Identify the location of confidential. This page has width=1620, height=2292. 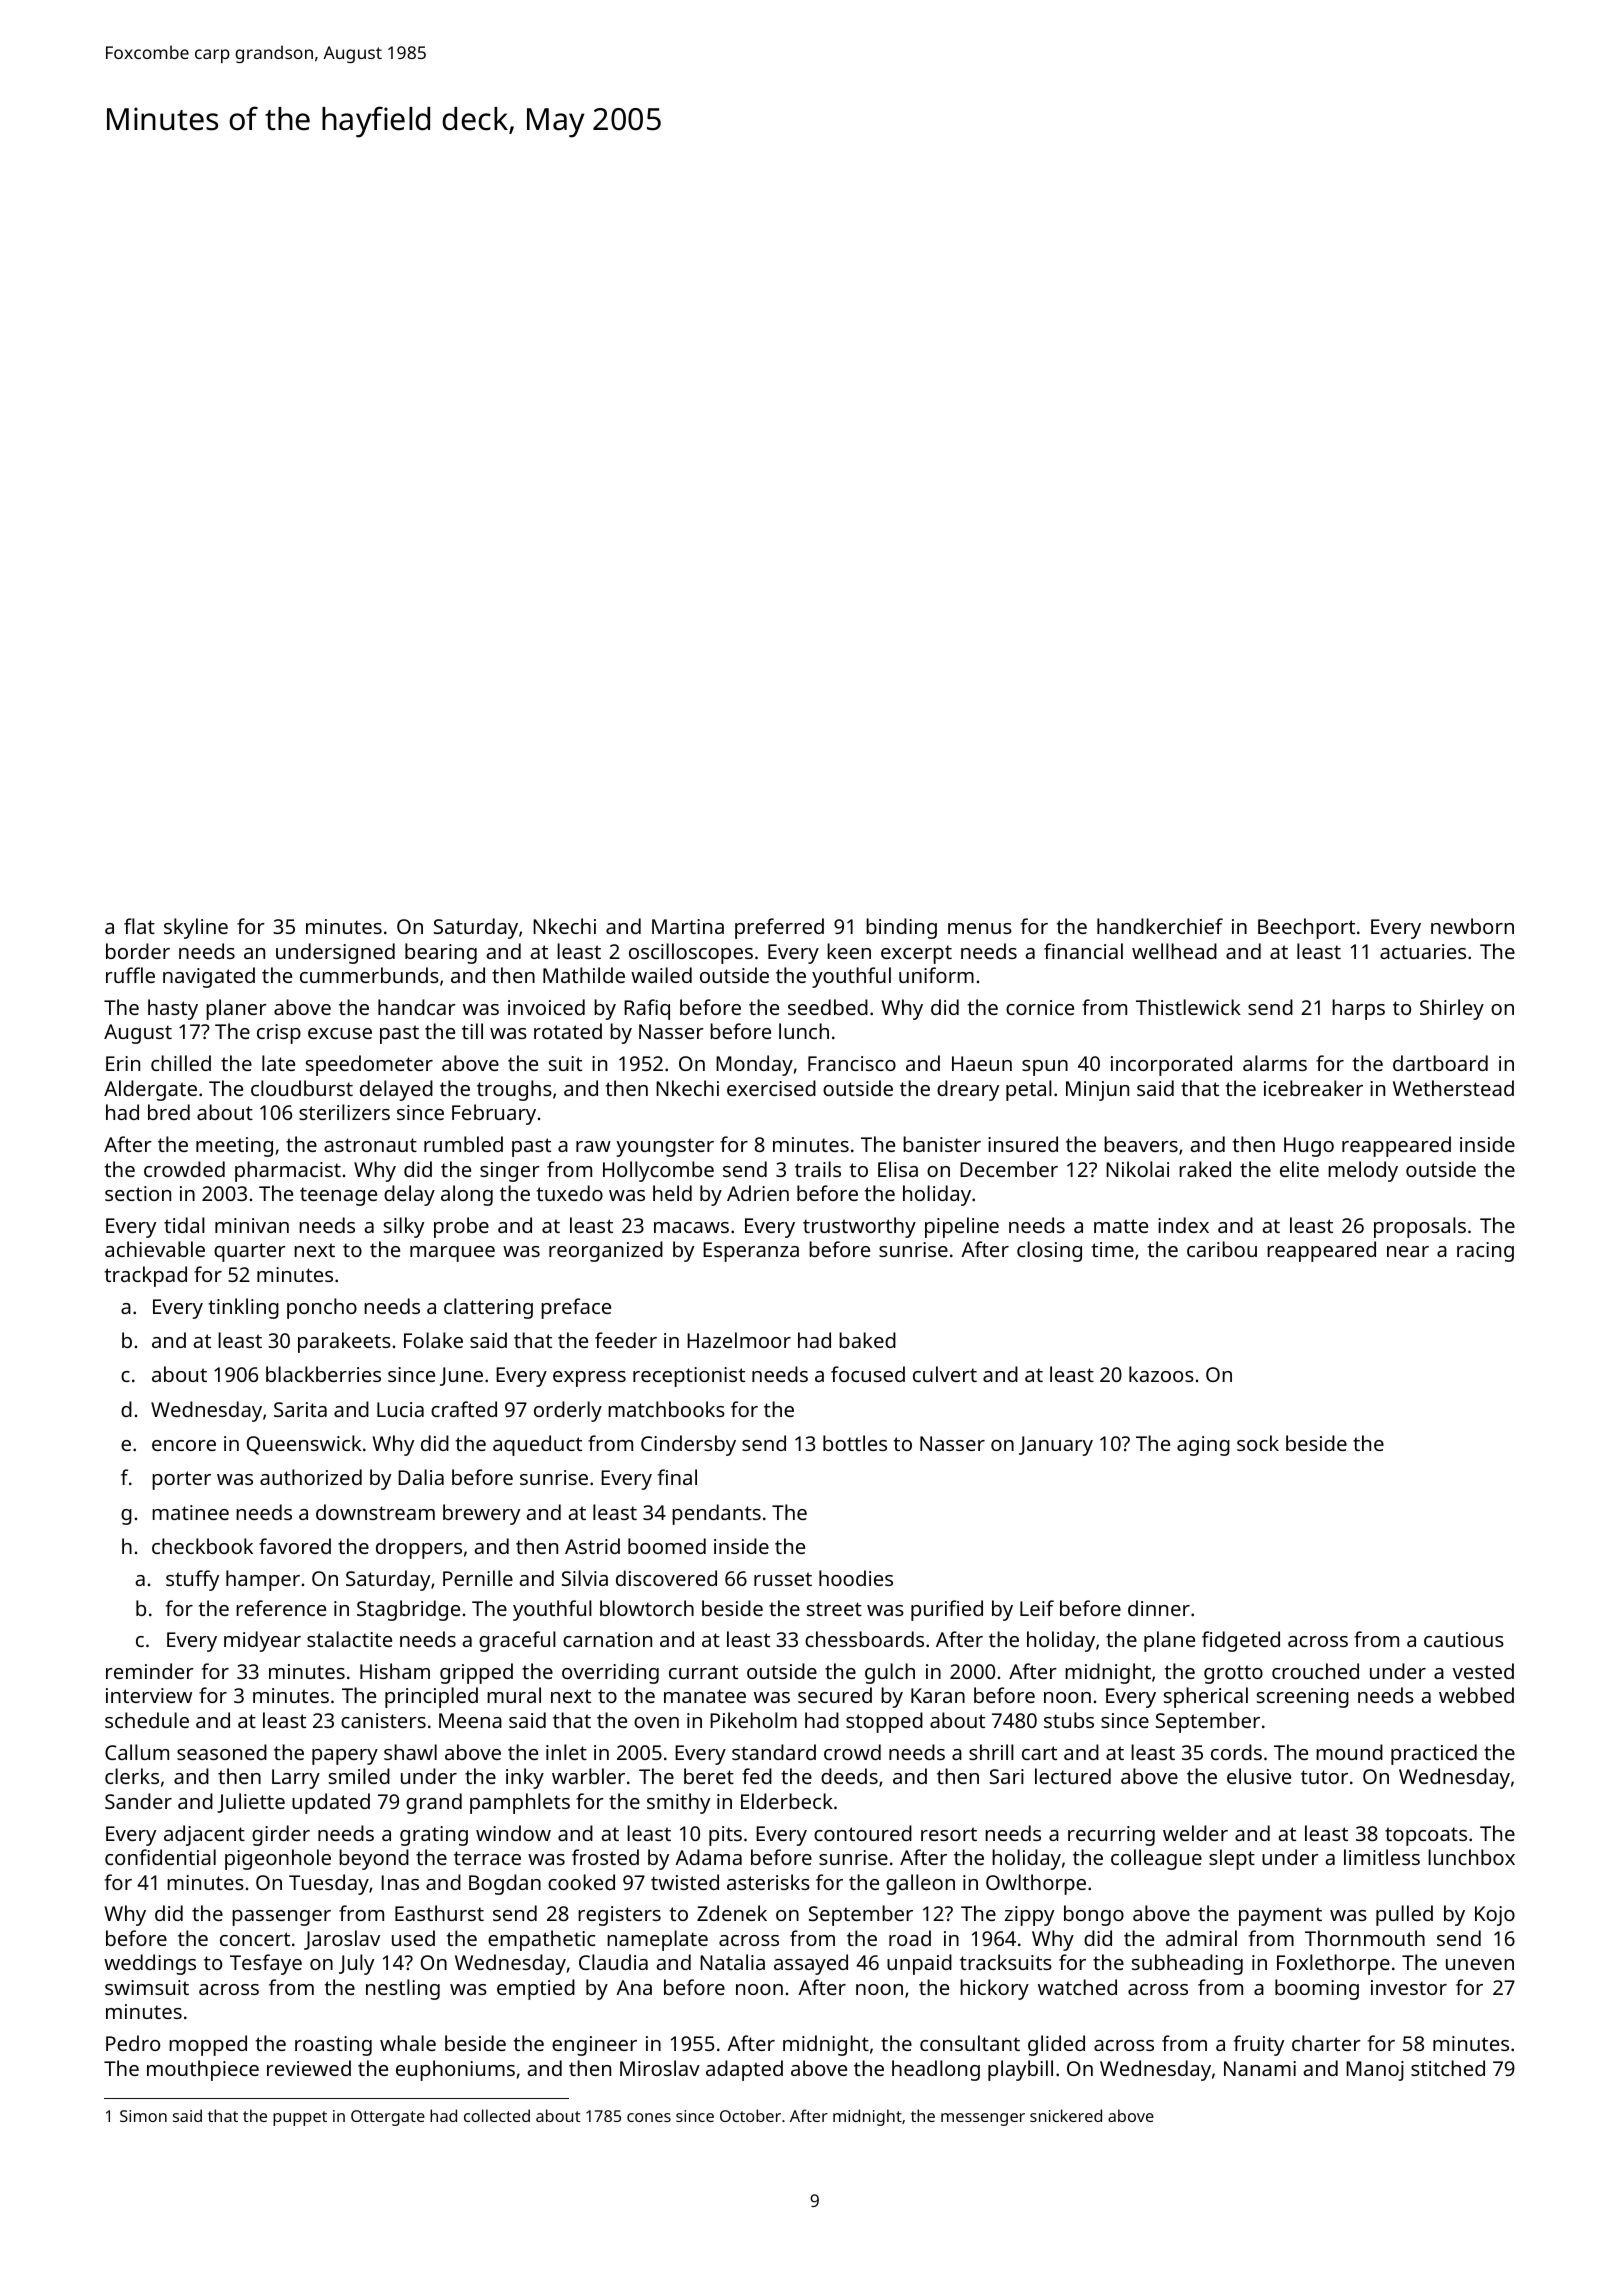
(160, 1857).
